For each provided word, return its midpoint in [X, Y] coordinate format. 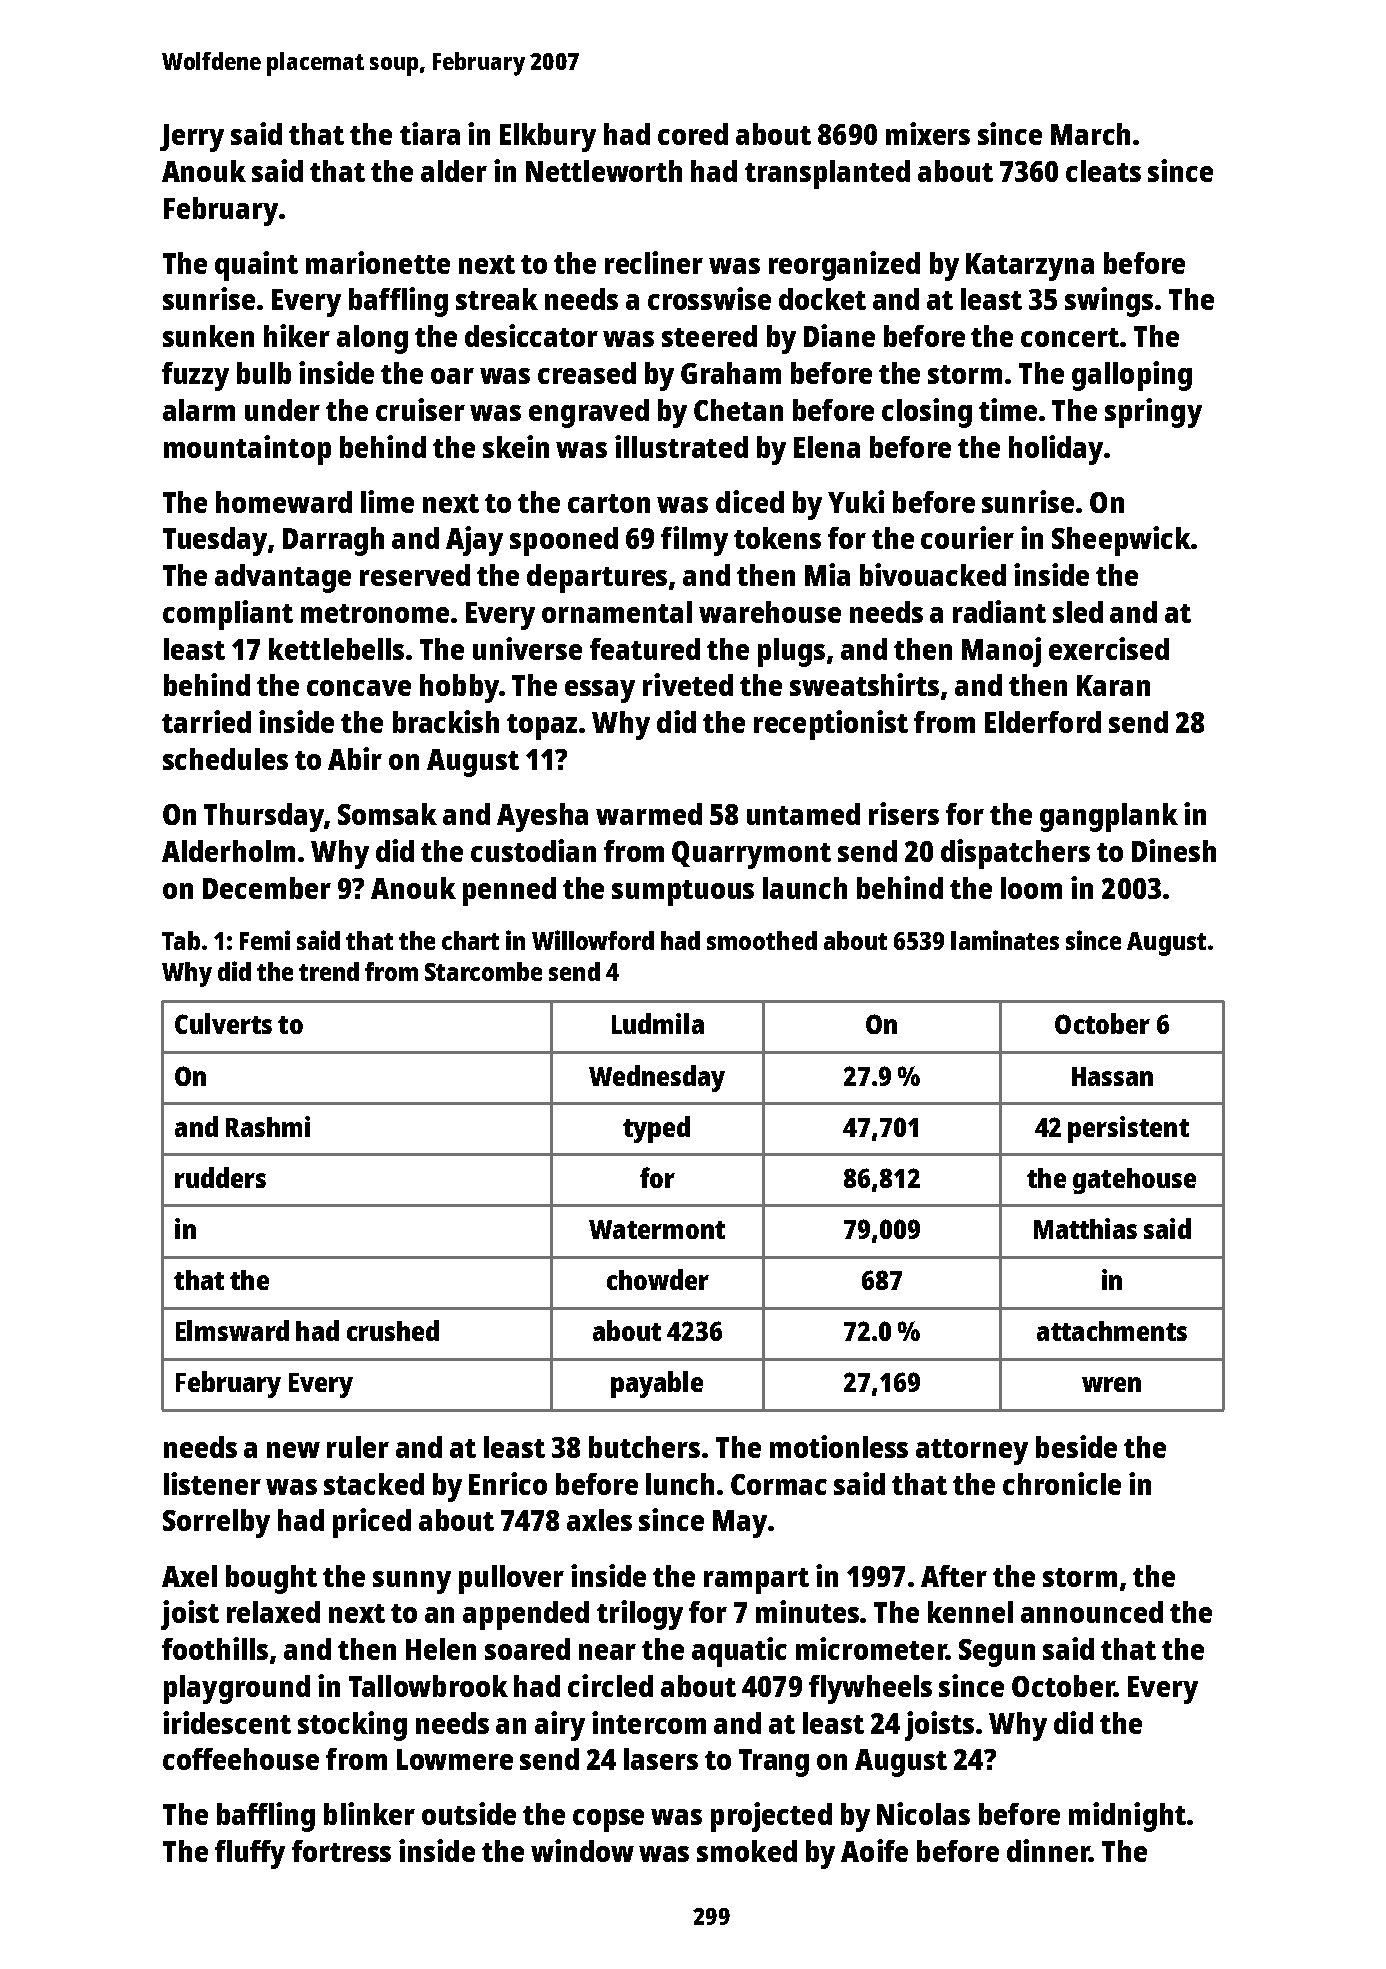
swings [1109, 302]
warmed [649, 814]
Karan [1113, 685]
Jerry [192, 138]
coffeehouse [241, 1759]
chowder [658, 1279]
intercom [649, 1722]
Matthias [1085, 1228]
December [267, 888]
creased [587, 373]
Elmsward [232, 1330]
